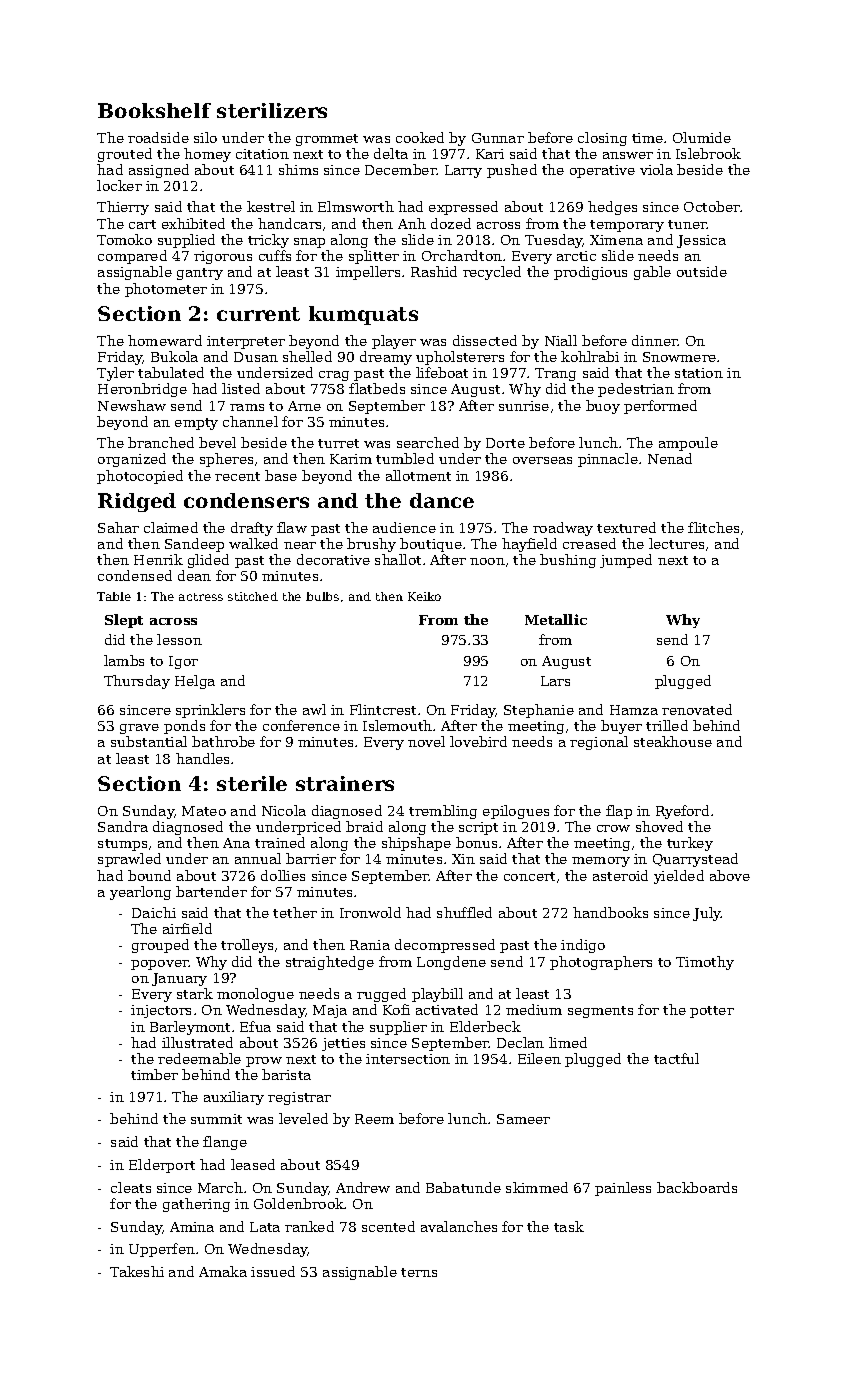  Describe the element at coordinates (154, 110) in the image. I see `Bookshelf` at that location.
